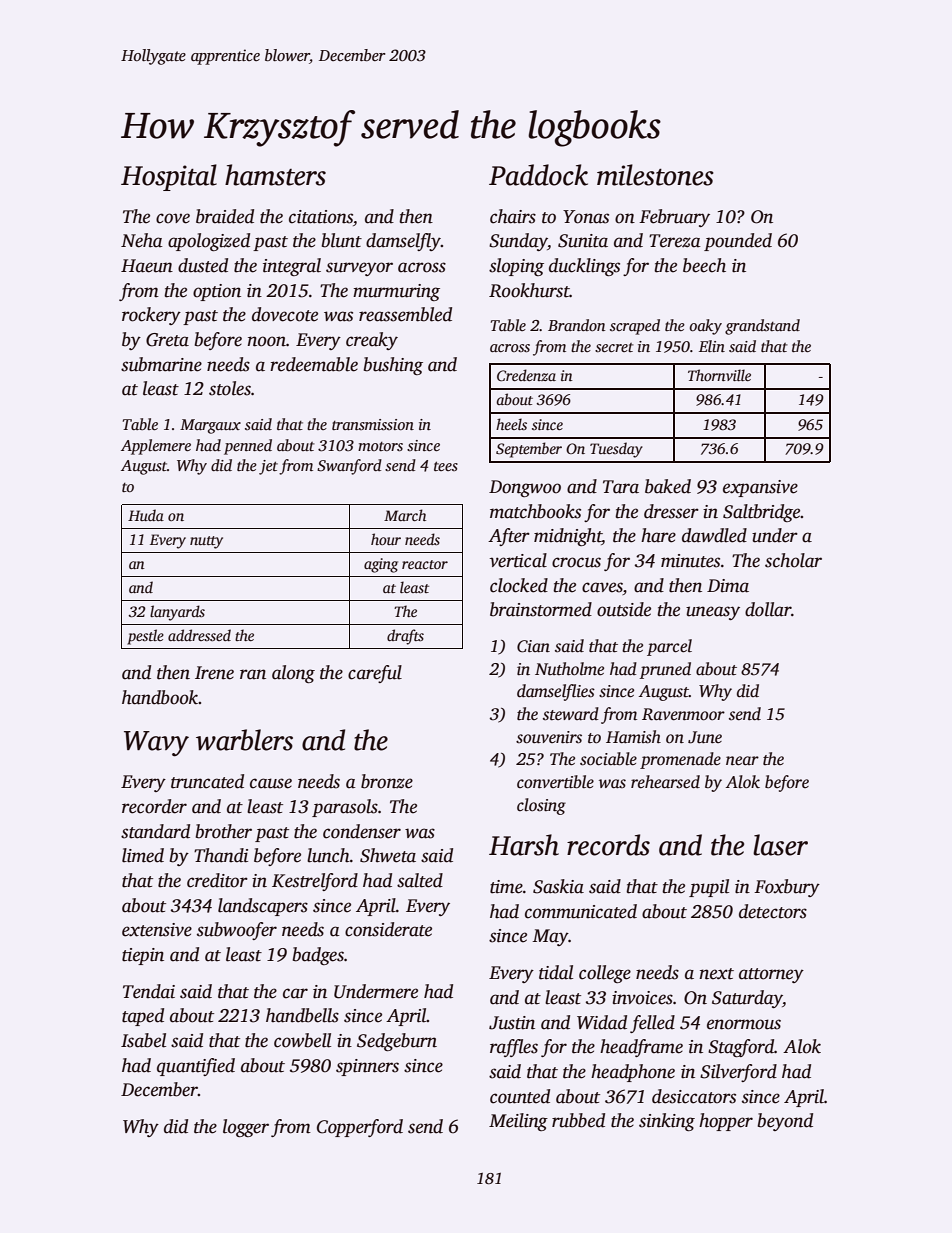 The height and width of the document is (1233, 952). Describe the element at coordinates (221, 855) in the document. I see `Thandi` at that location.
